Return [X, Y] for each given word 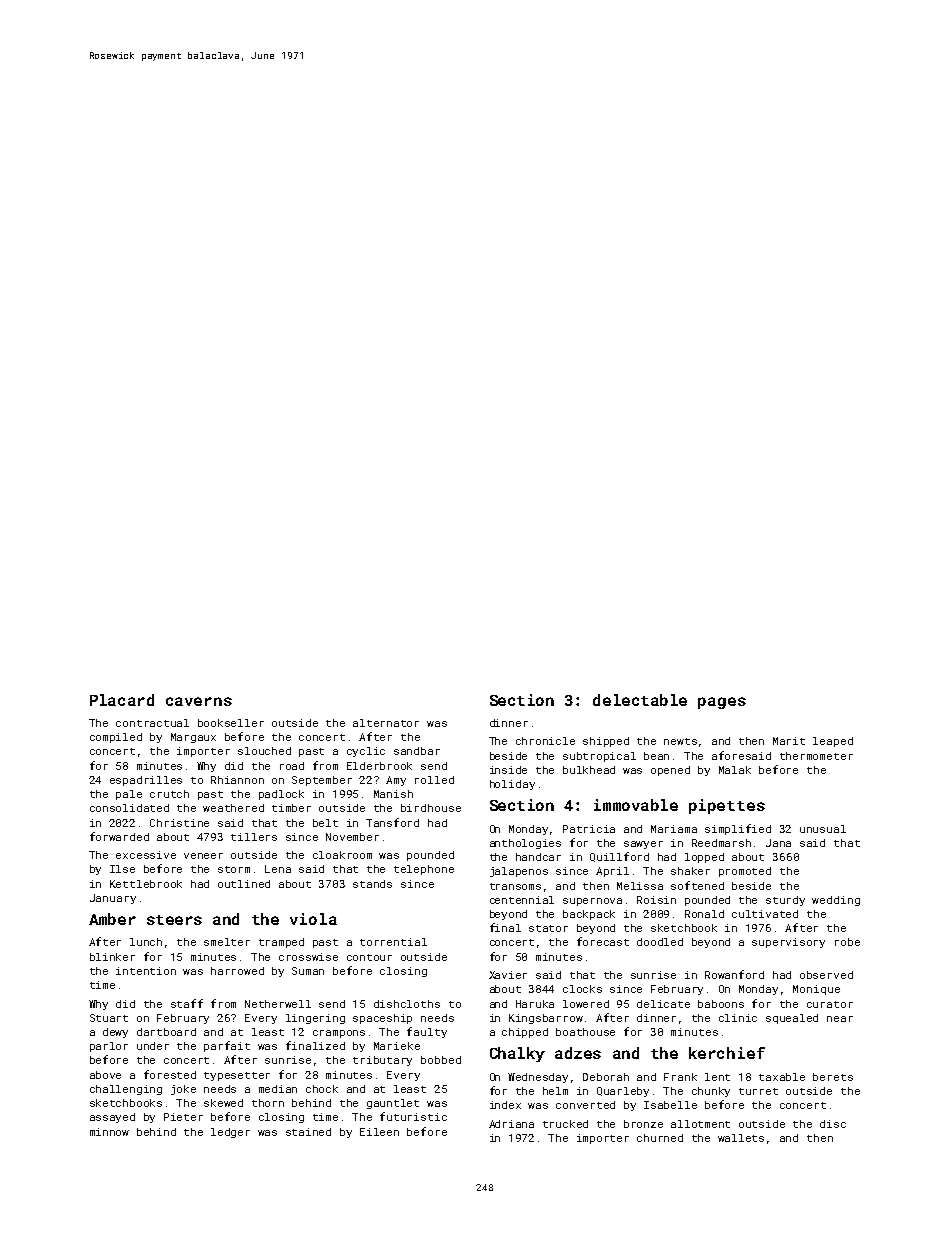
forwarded [119, 836]
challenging [126, 1090]
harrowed [237, 971]
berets [833, 1077]
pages [722, 703]
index [505, 1105]
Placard [122, 700]
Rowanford [734, 974]
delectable [640, 700]
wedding [836, 901]
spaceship [382, 1019]
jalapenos [519, 872]
